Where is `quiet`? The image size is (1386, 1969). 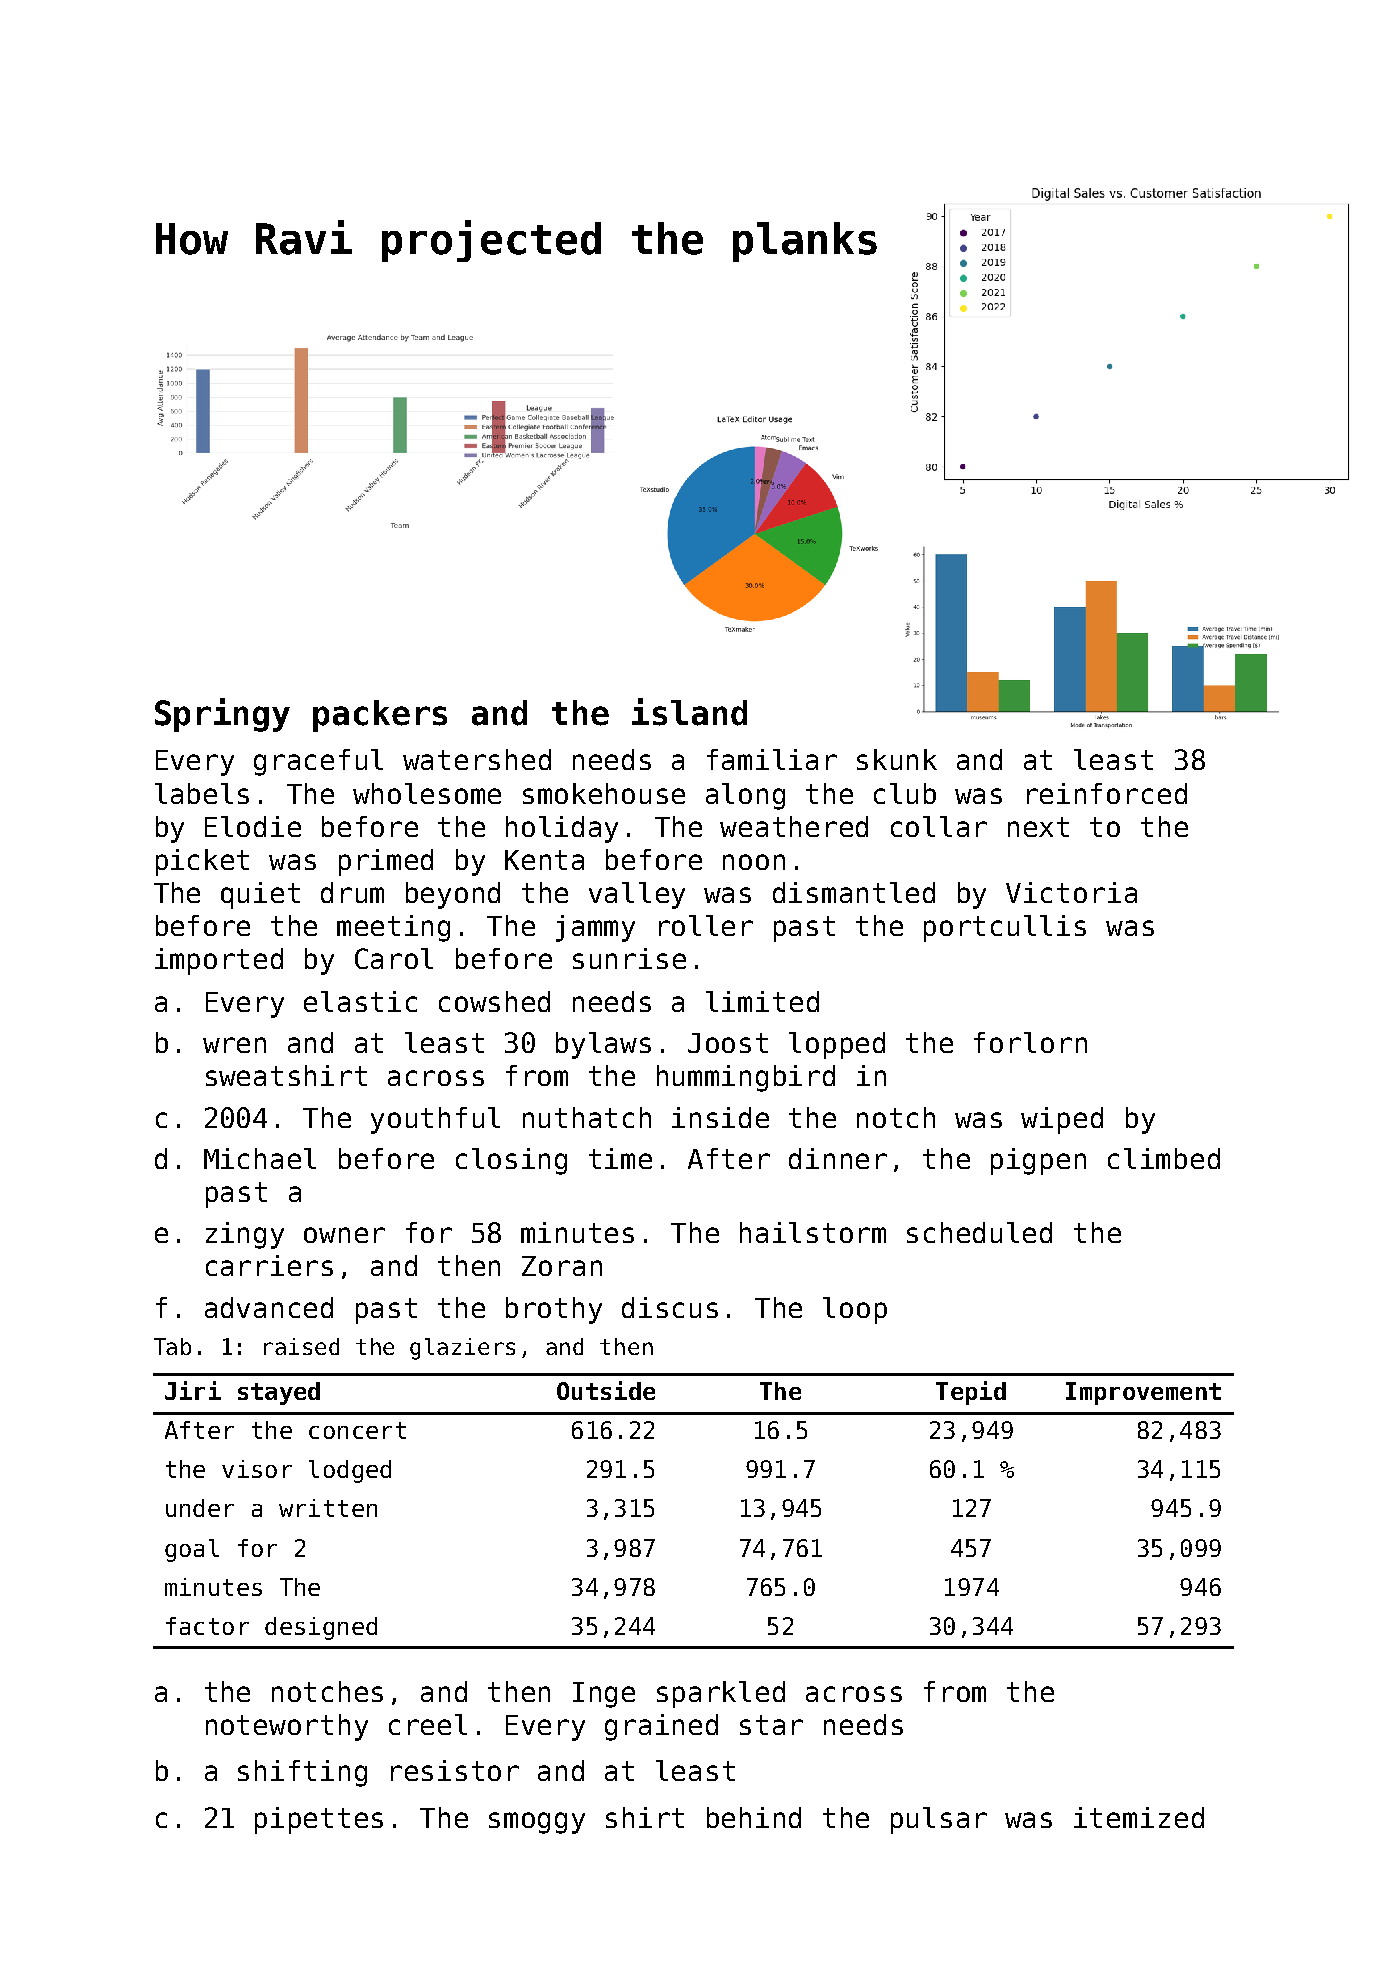
quiet is located at coordinates (260, 895).
